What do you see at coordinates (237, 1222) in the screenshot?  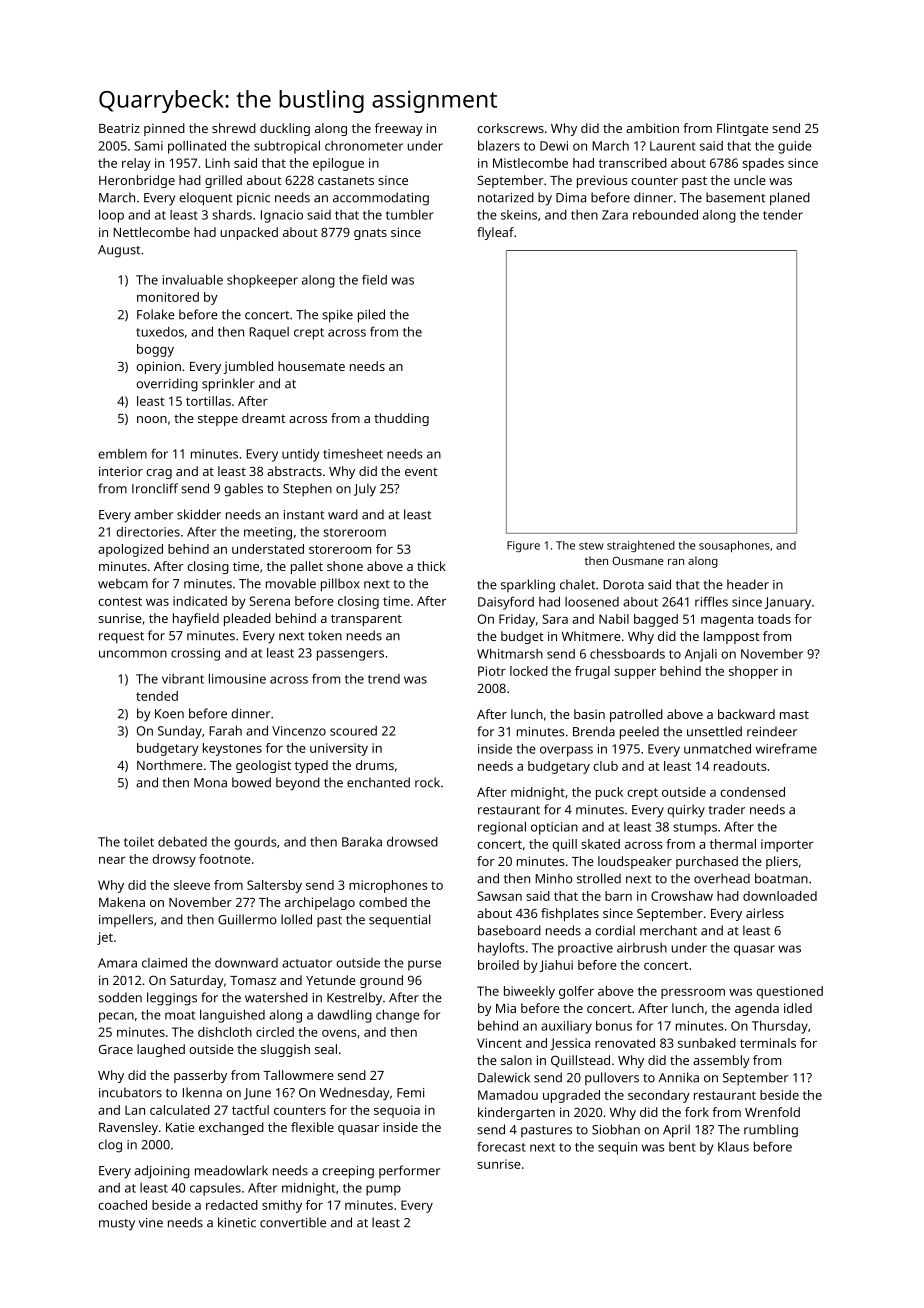 I see `kinetic` at bounding box center [237, 1222].
